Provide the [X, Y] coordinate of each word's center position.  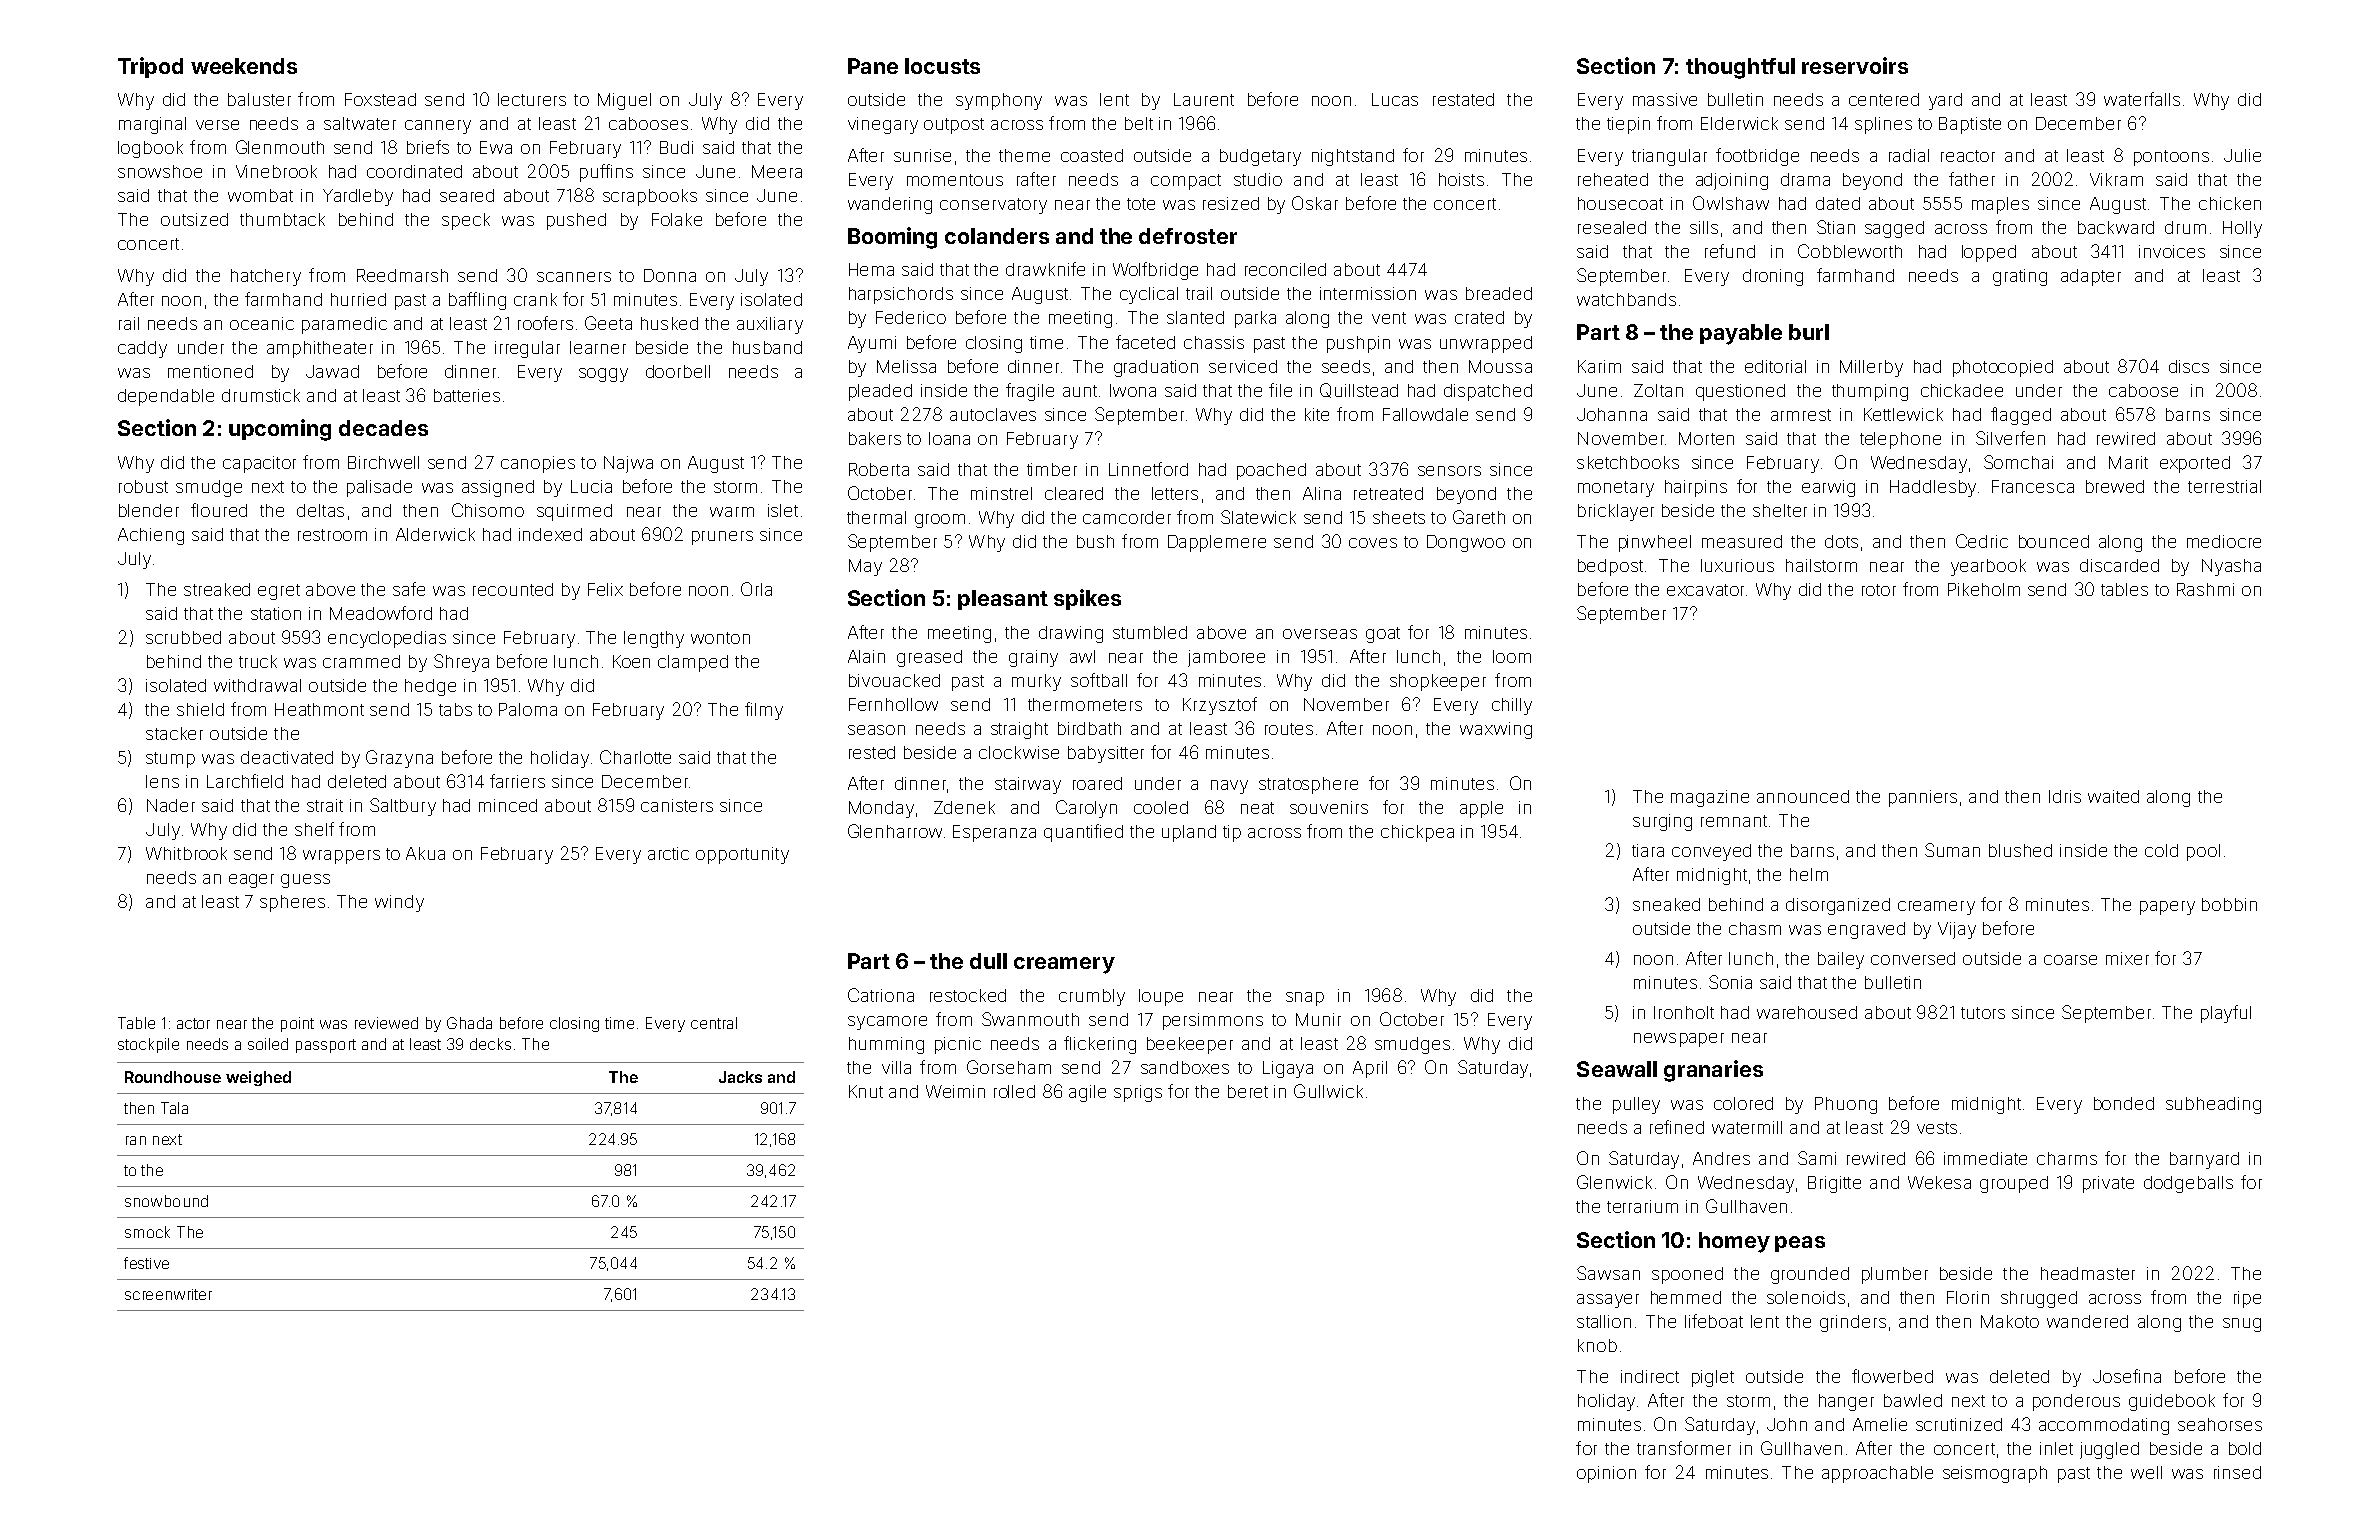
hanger [1846, 1402]
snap [1305, 999]
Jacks [740, 1077]
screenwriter [168, 1294]
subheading [2213, 1105]
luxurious [1737, 565]
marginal [152, 125]
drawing [1071, 634]
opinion [1606, 1474]
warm [732, 512]
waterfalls [2142, 99]
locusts [942, 66]
